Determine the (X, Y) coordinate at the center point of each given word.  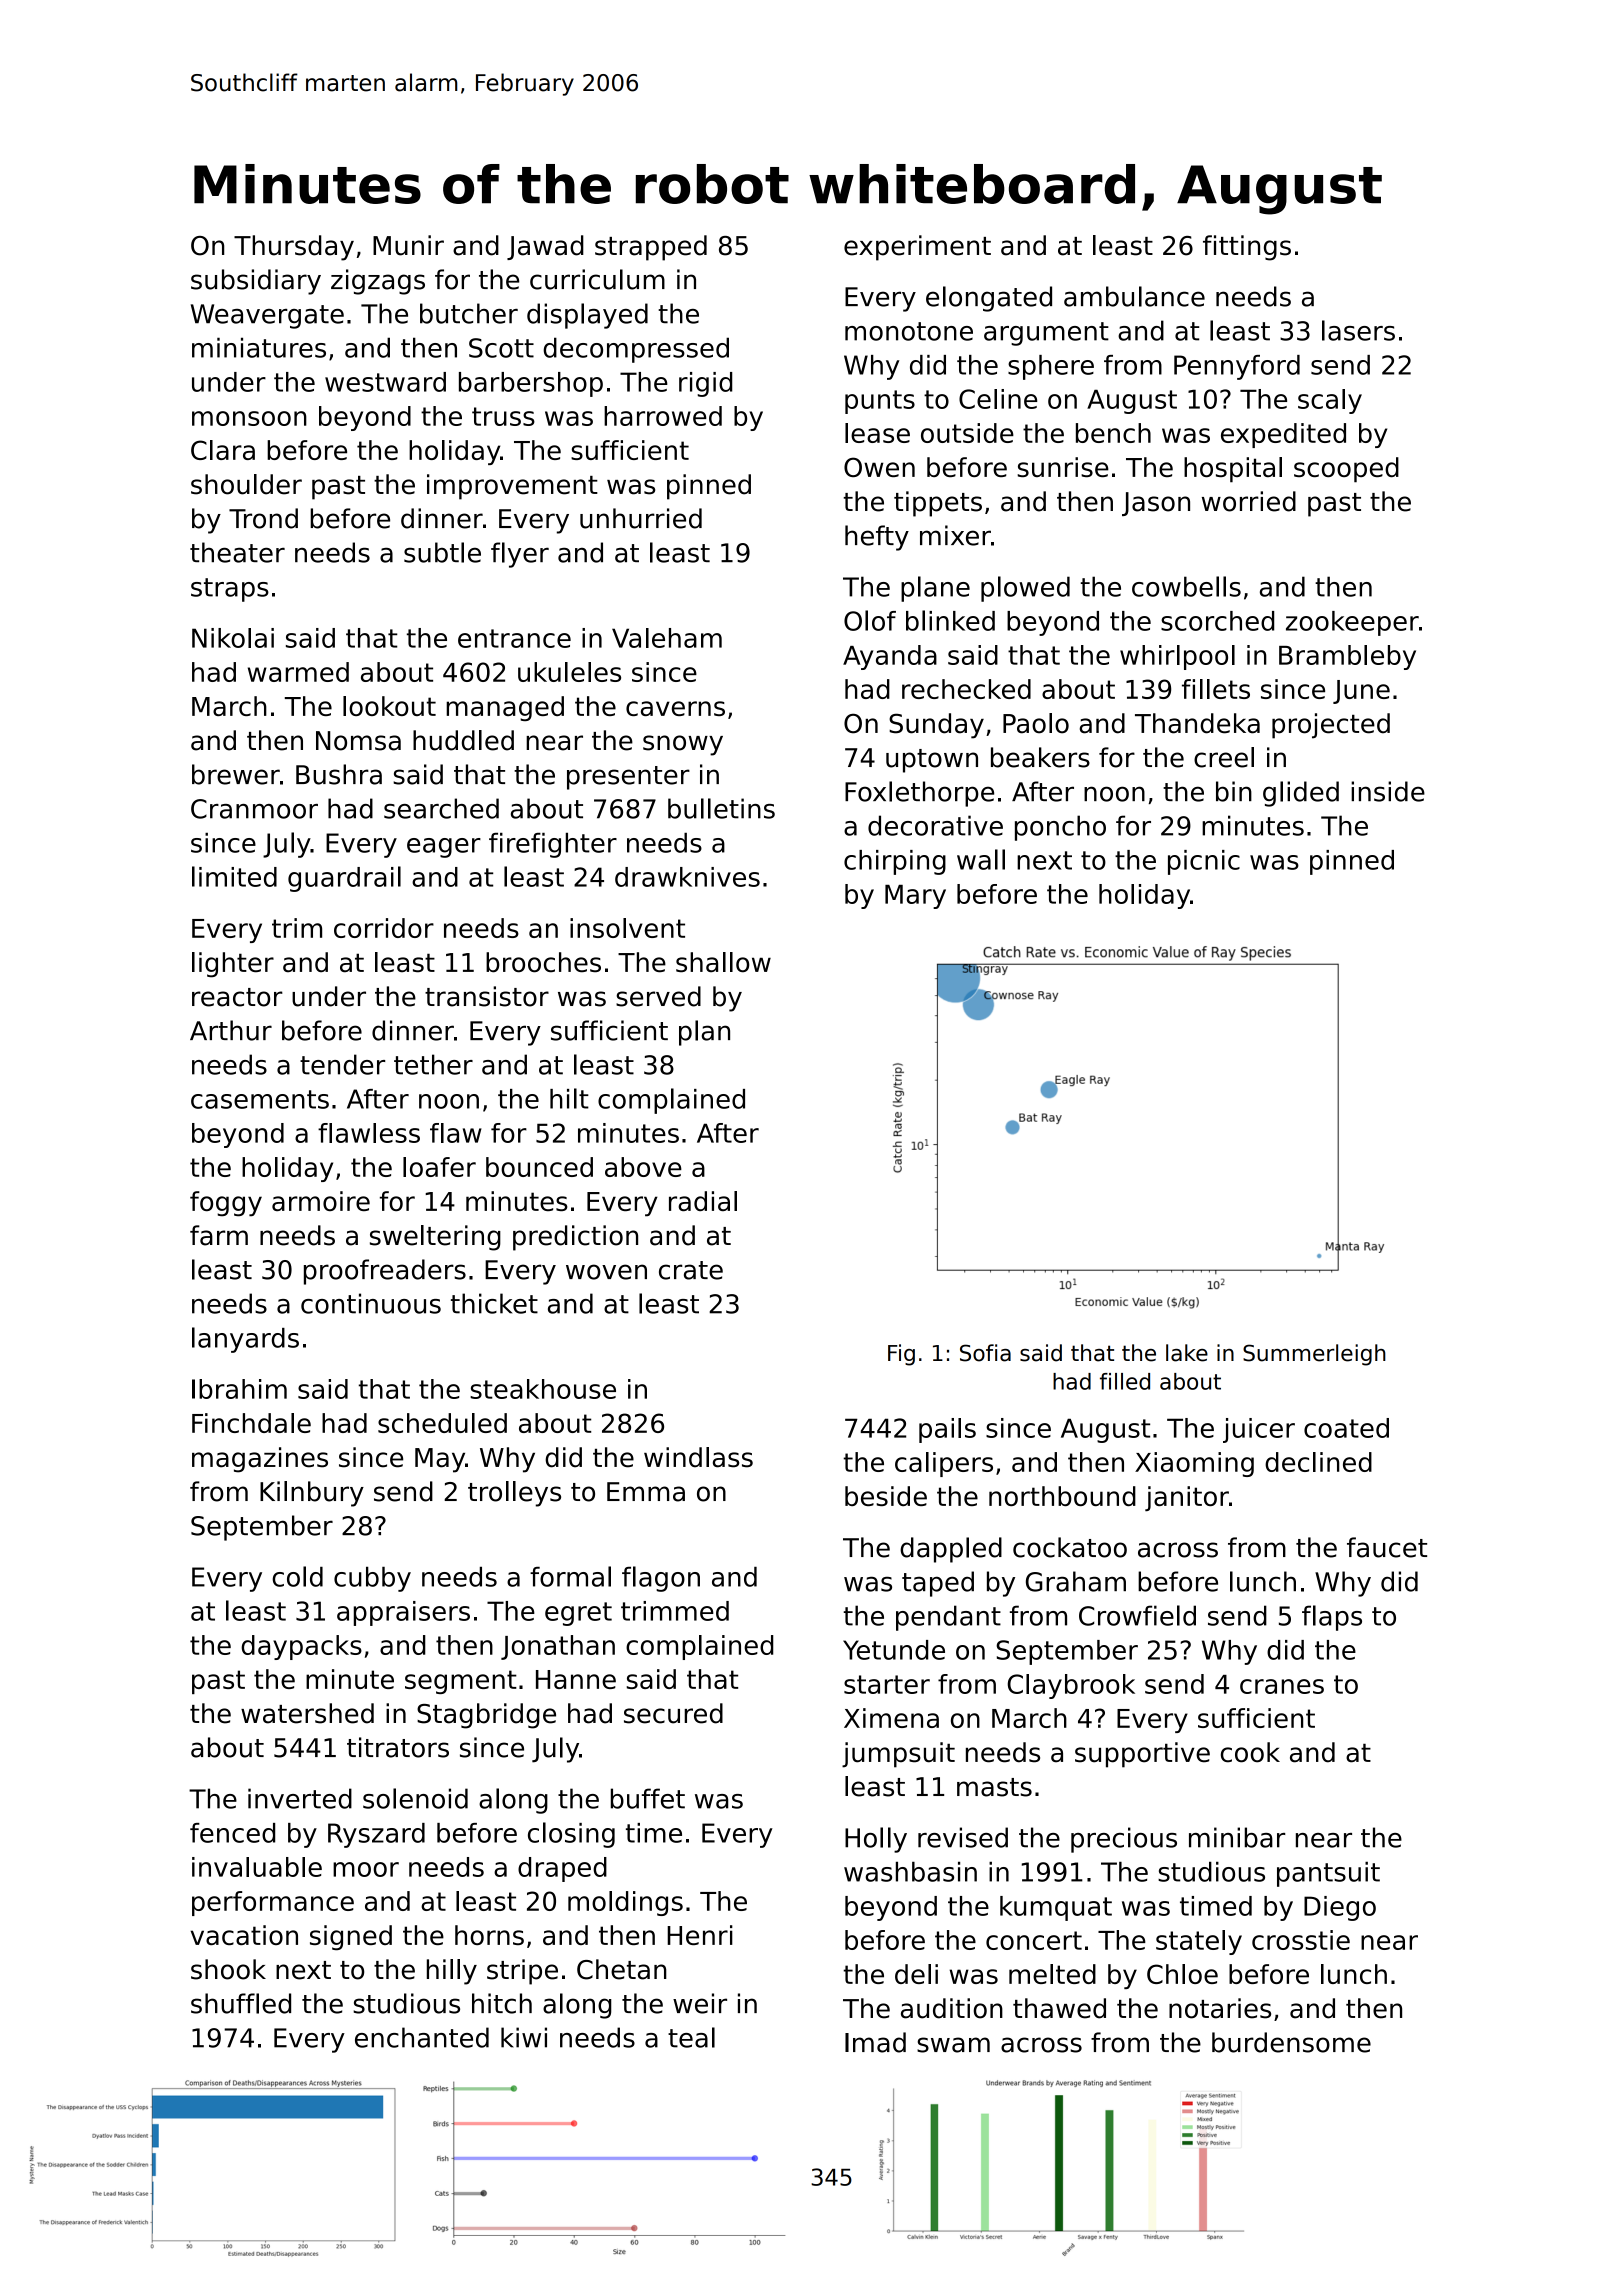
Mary (915, 897)
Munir (408, 245)
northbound (1062, 1496)
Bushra (339, 774)
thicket (494, 1303)
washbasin (910, 1872)
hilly (452, 1972)
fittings (1247, 248)
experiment (917, 248)
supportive (1142, 1755)
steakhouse (543, 1389)
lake (1187, 1353)
